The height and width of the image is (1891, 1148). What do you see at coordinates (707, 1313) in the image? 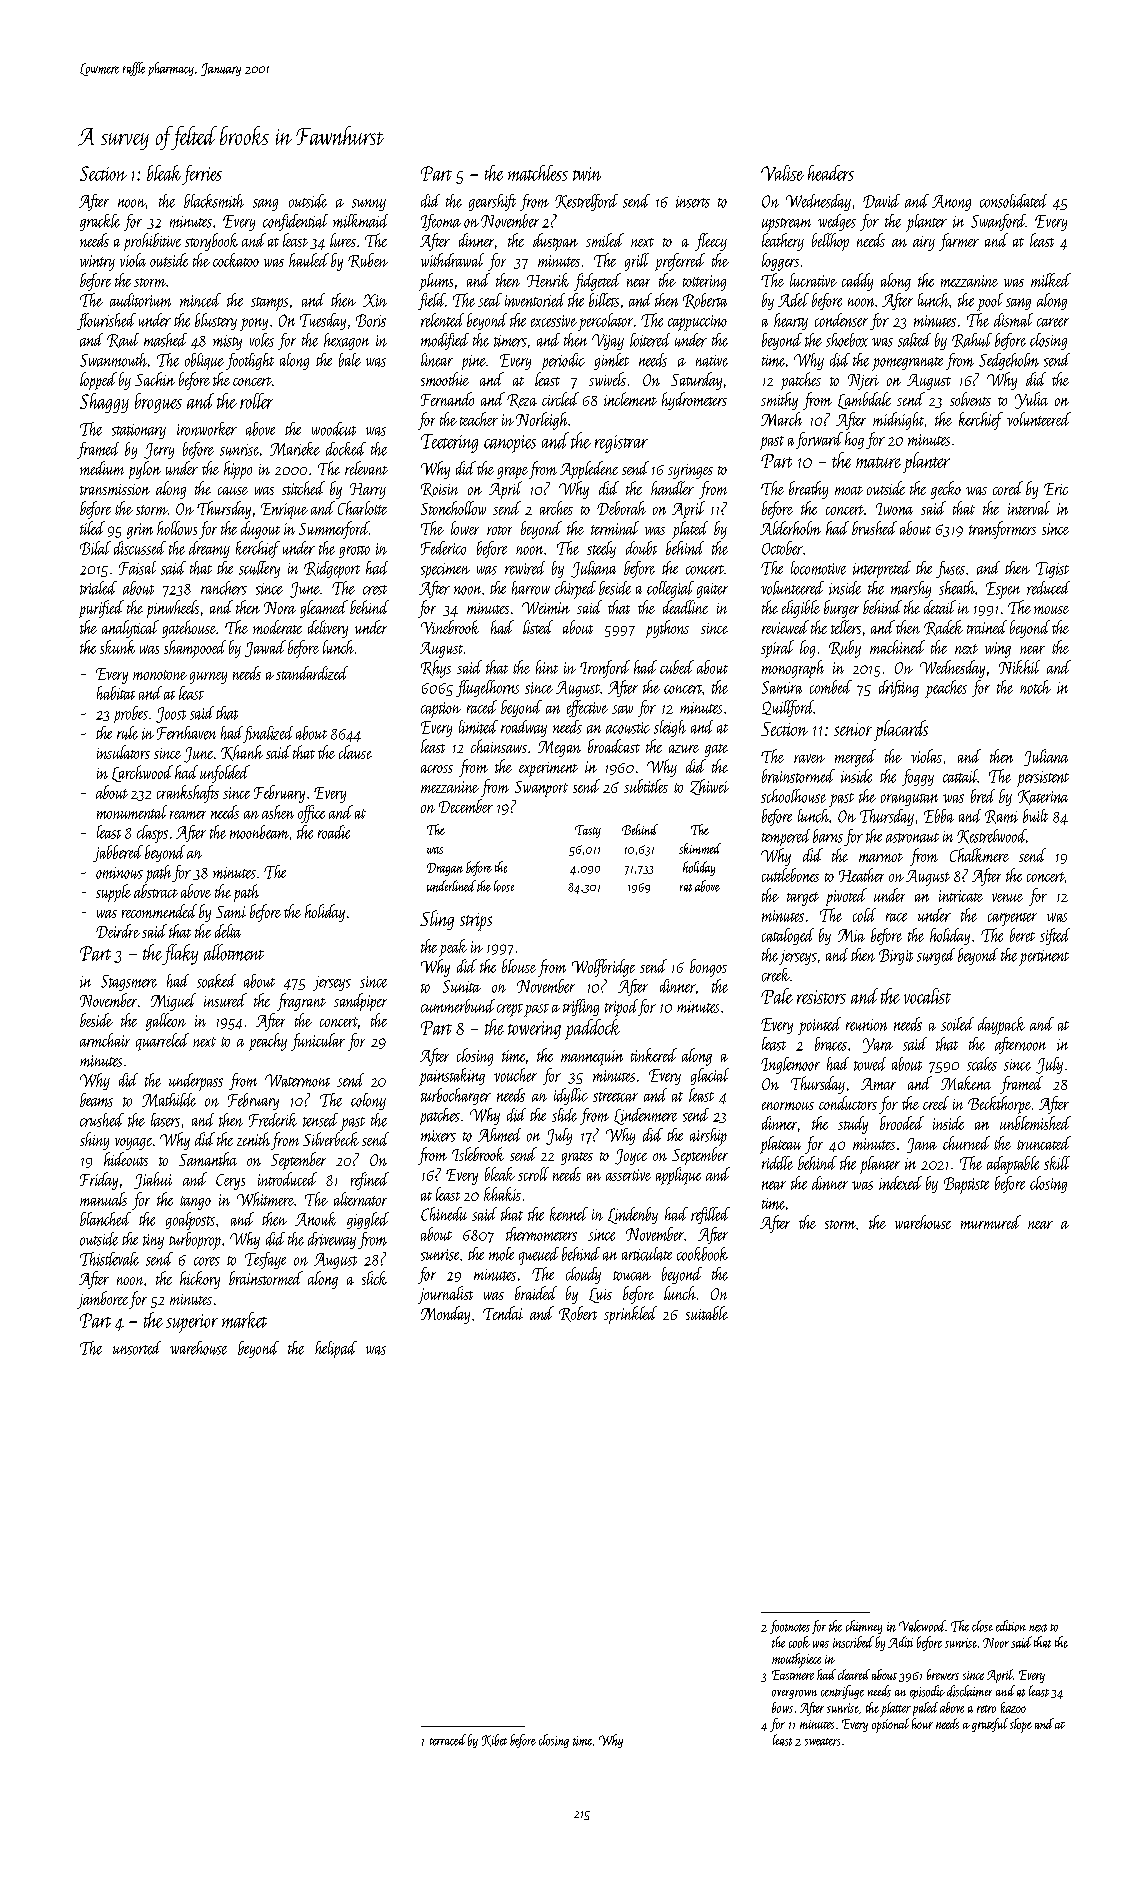
I see `suitable` at bounding box center [707, 1313].
